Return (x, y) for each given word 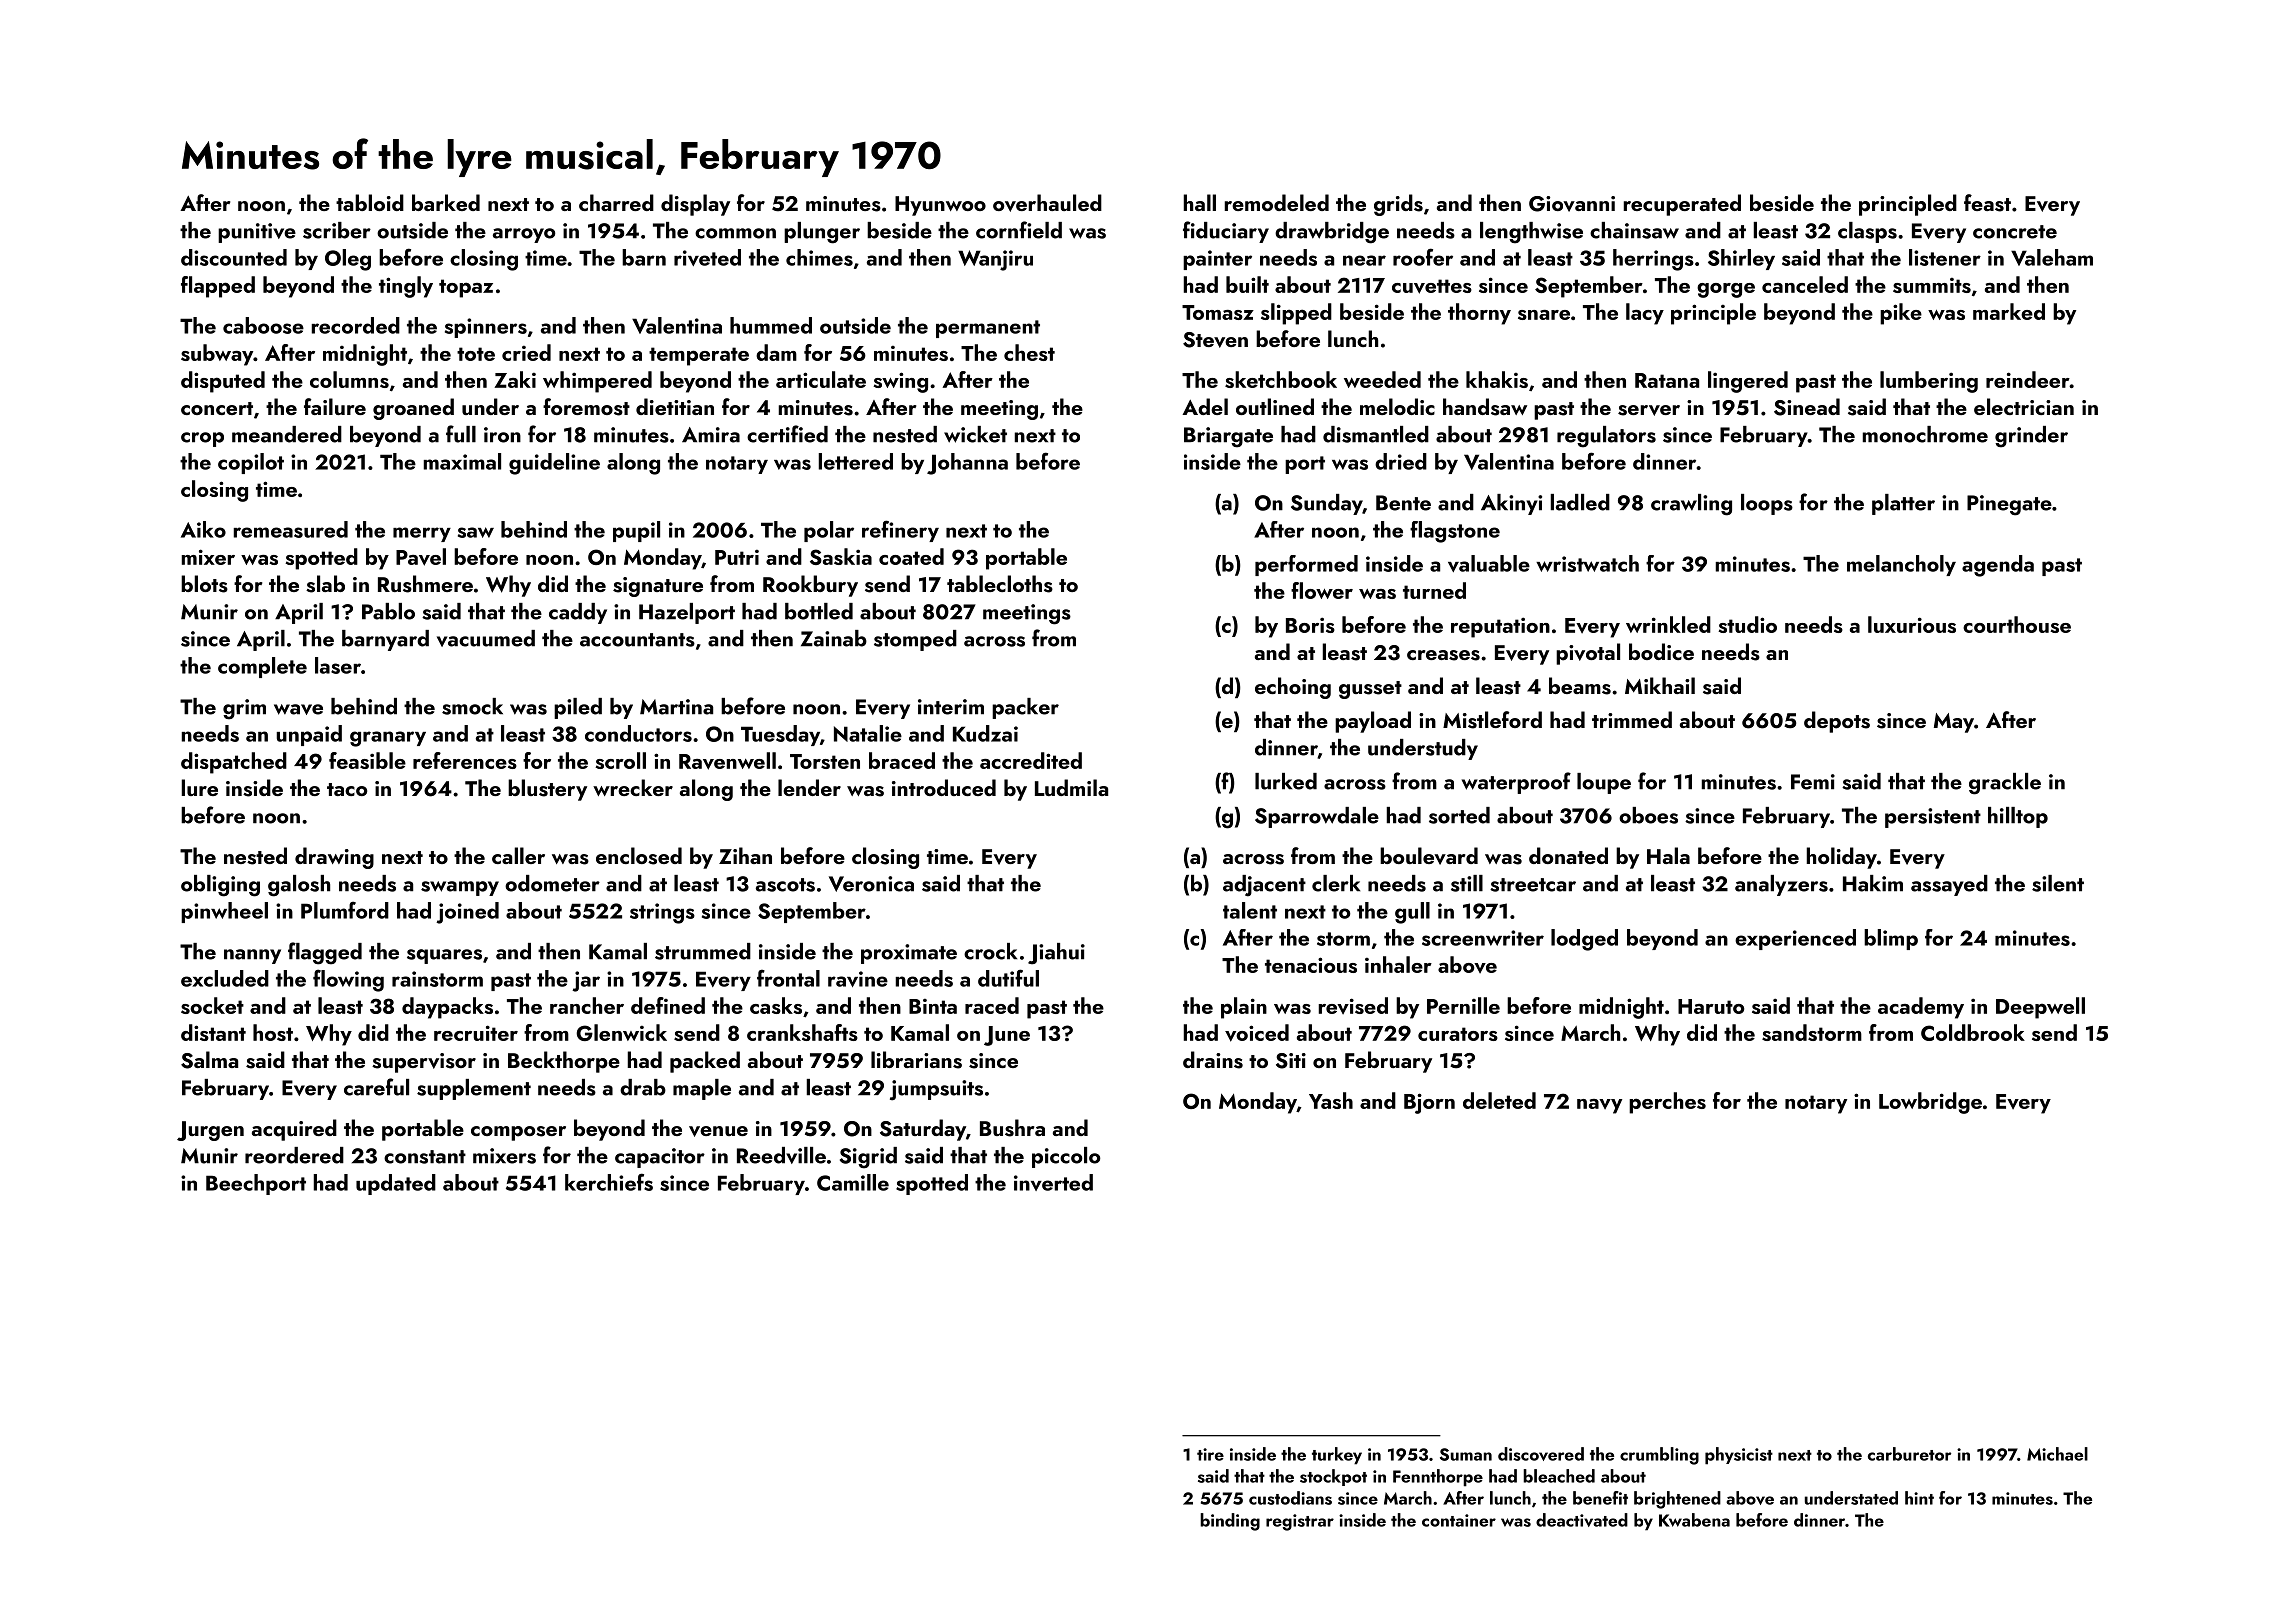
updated (396, 1184)
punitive (257, 233)
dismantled (1376, 434)
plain (1244, 1008)
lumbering (1929, 382)
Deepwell (2040, 1008)
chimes (819, 257)
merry (422, 534)
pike (1901, 314)
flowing (348, 980)
